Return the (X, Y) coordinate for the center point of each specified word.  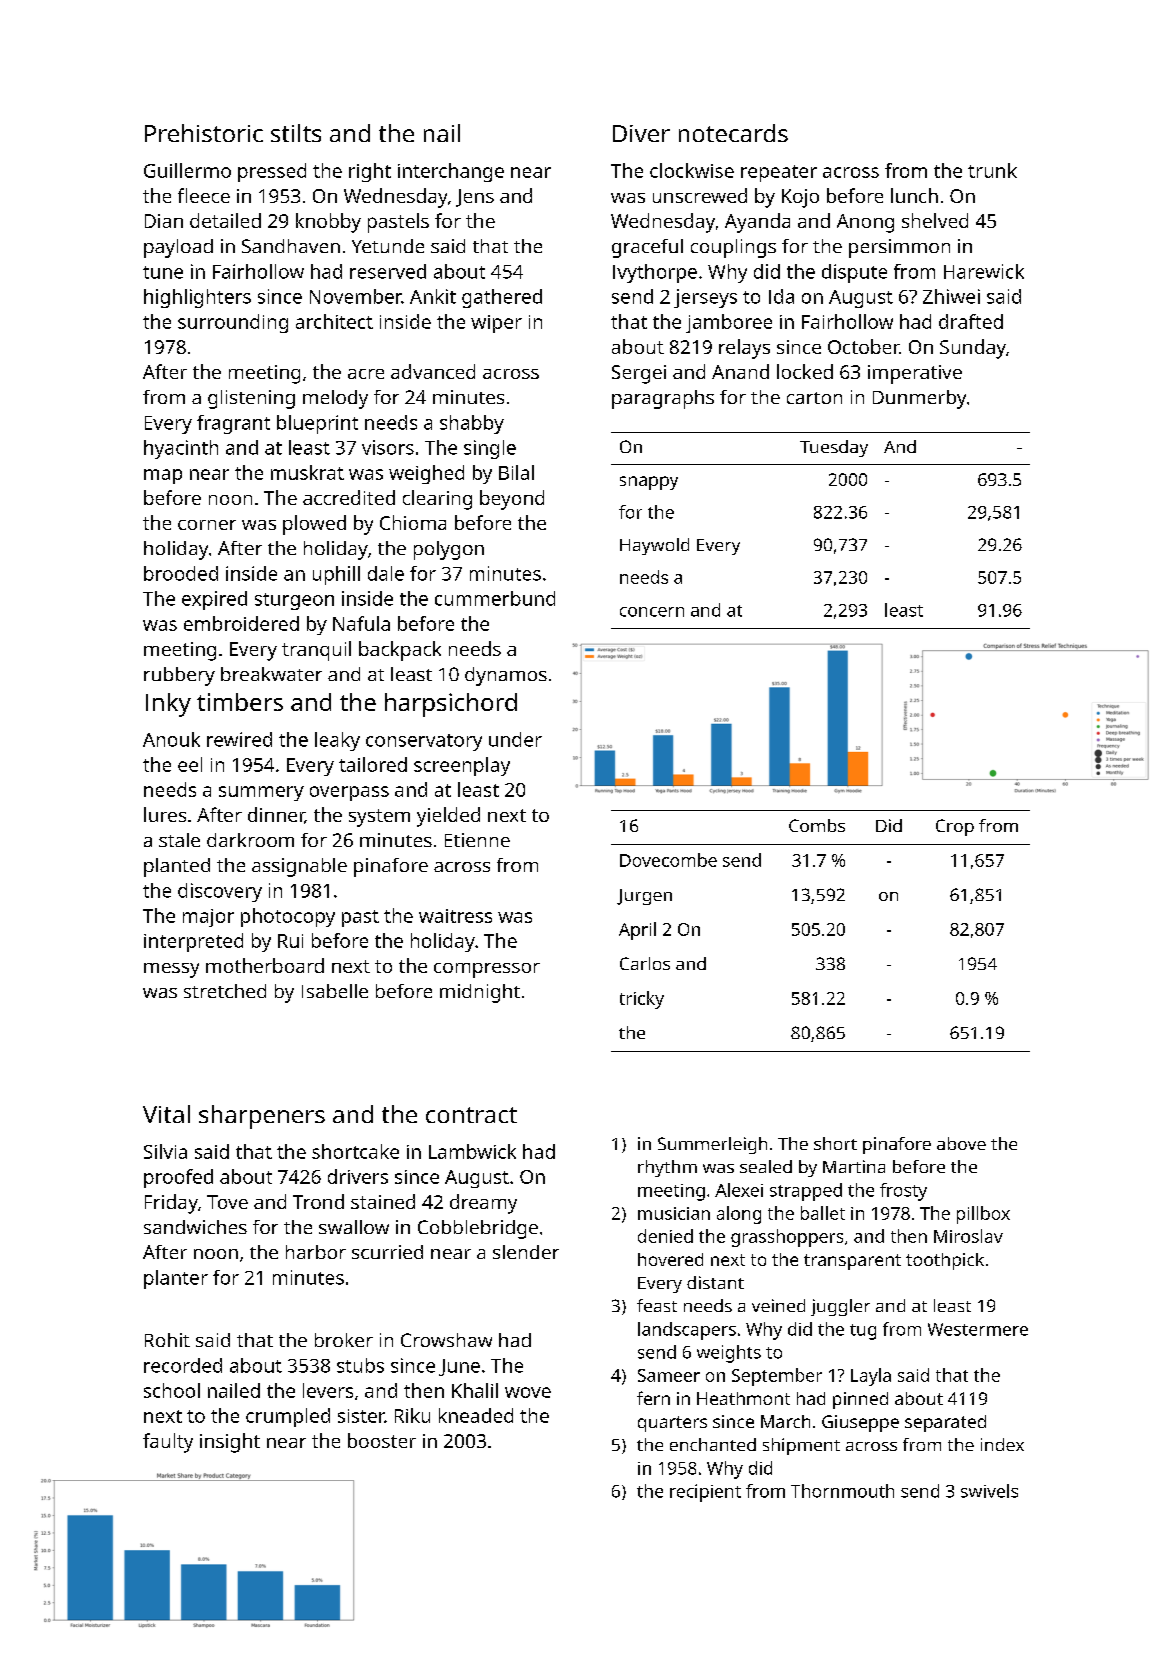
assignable (299, 867)
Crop (955, 827)
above (961, 1143)
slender (526, 1252)
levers (328, 1390)
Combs (817, 825)
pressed (272, 172)
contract (471, 1115)
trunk (992, 170)
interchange (451, 172)
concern (652, 612)
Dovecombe (668, 860)
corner (207, 525)
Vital (166, 1114)
